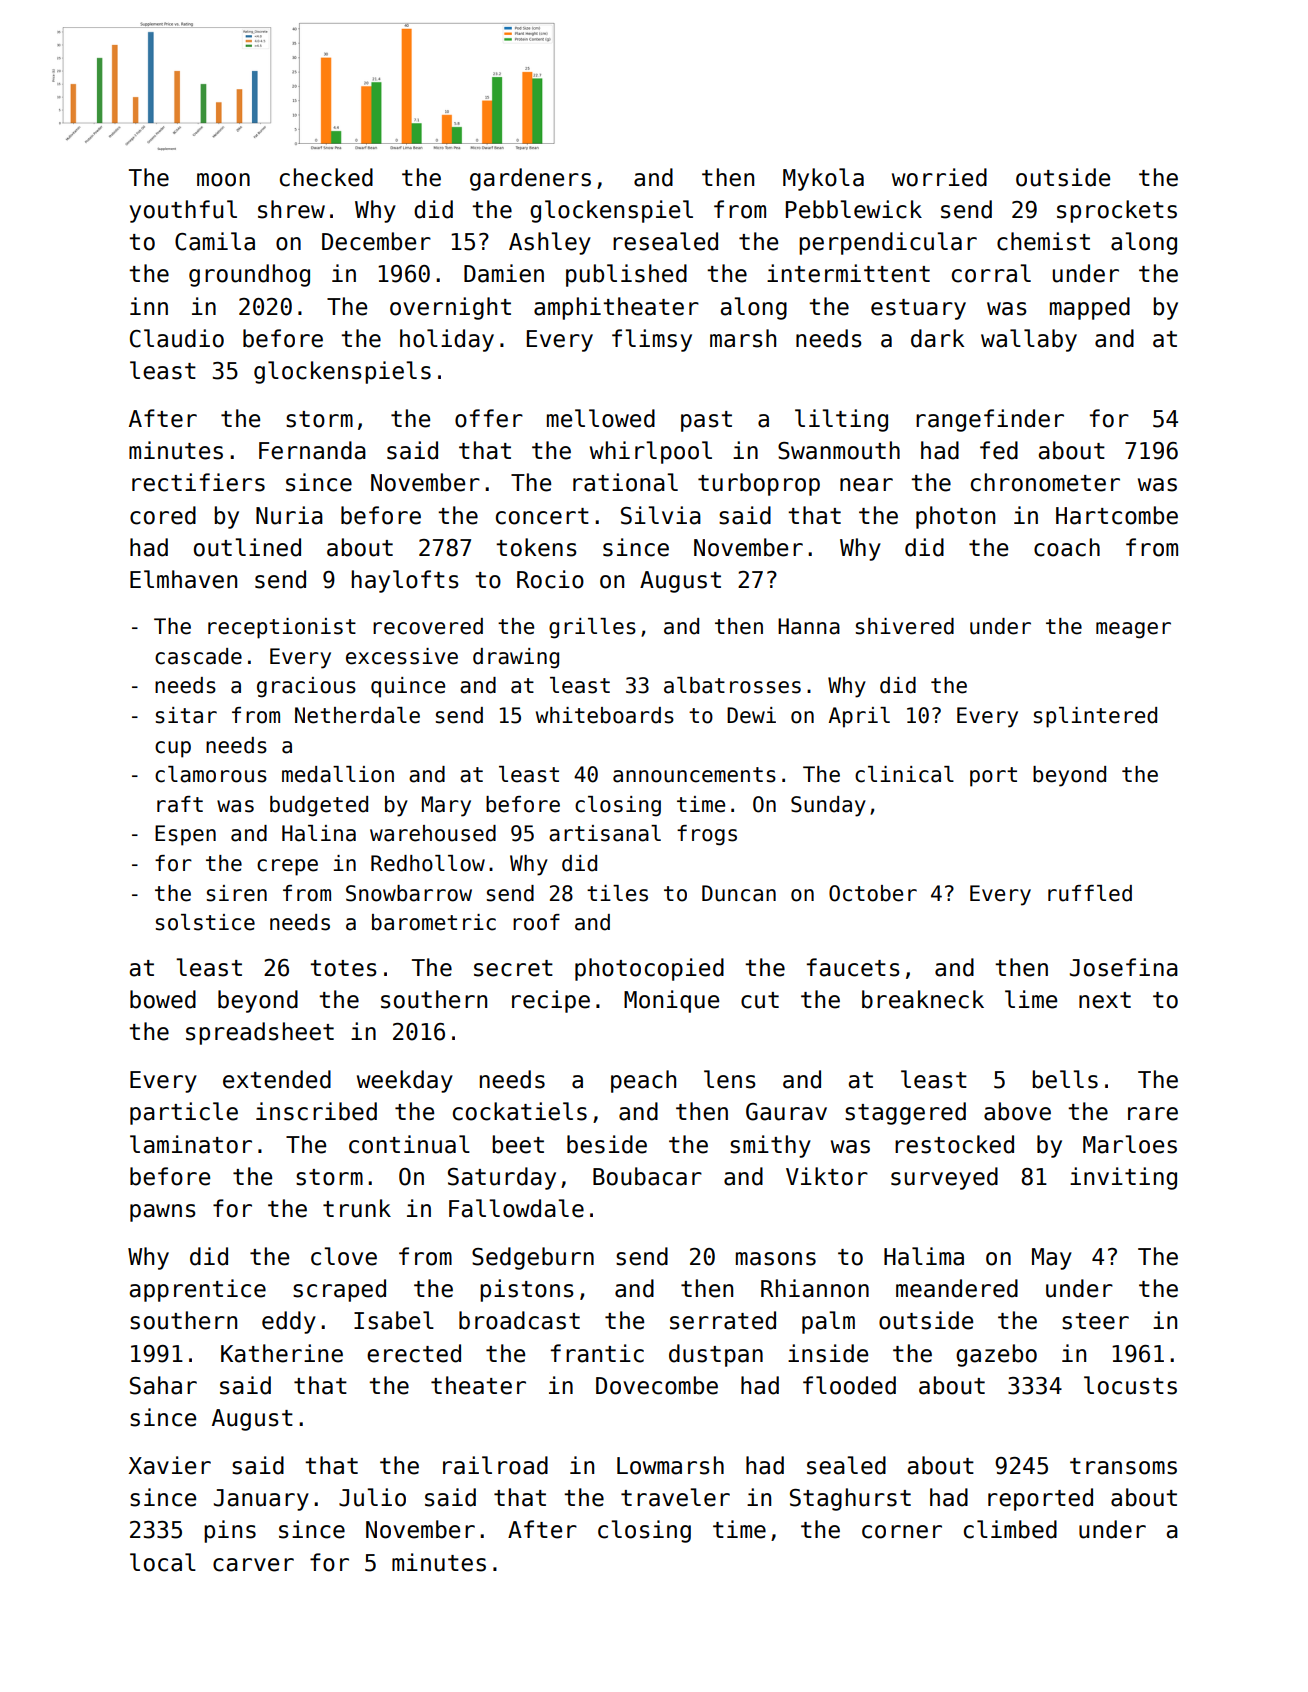 This screenshot has width=1308, height=1692. Describe the element at coordinates (1130, 1144) in the screenshot. I see `Marloes` at that location.
